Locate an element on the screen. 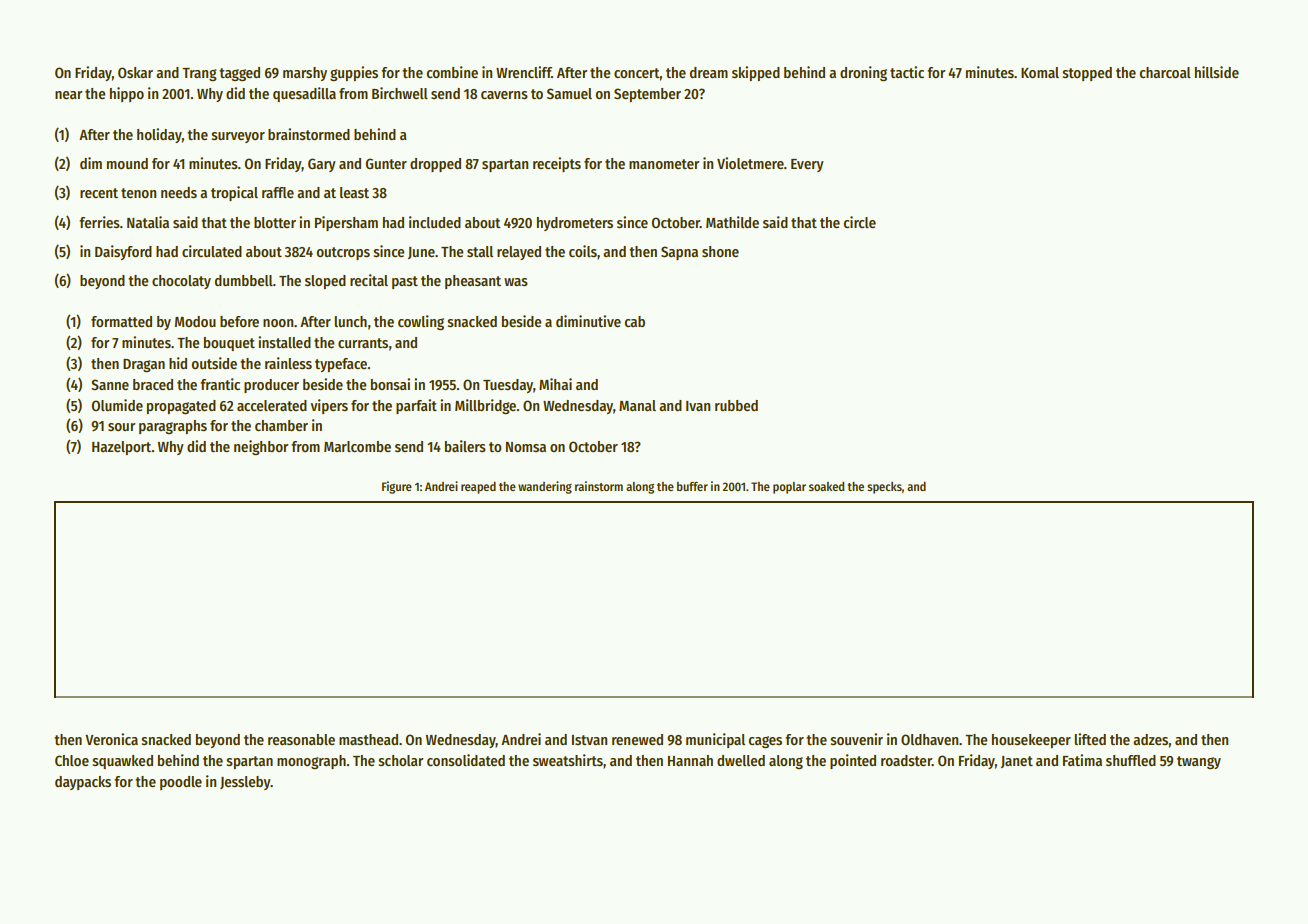 This screenshot has height=924, width=1308. Komal is located at coordinates (1040, 72).
